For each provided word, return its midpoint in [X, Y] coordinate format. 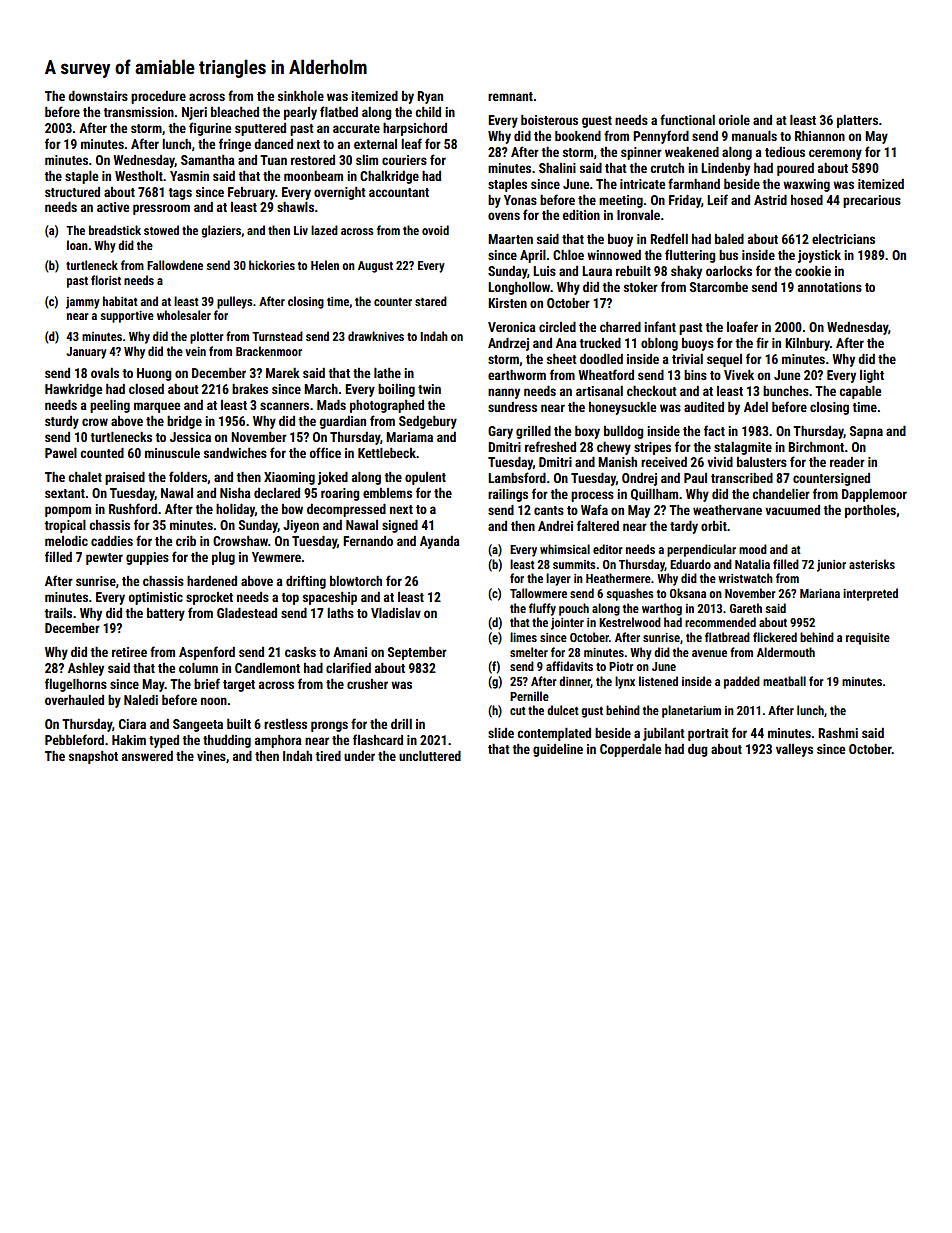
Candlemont [267, 668]
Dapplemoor [874, 495]
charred [620, 327]
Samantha [208, 160]
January [86, 353]
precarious [872, 201]
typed [164, 741]
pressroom [161, 209]
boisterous [549, 120]
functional [687, 119]
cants [549, 510]
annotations [830, 287]
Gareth [746, 608]
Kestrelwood [630, 622]
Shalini [557, 168]
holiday [235, 510]
